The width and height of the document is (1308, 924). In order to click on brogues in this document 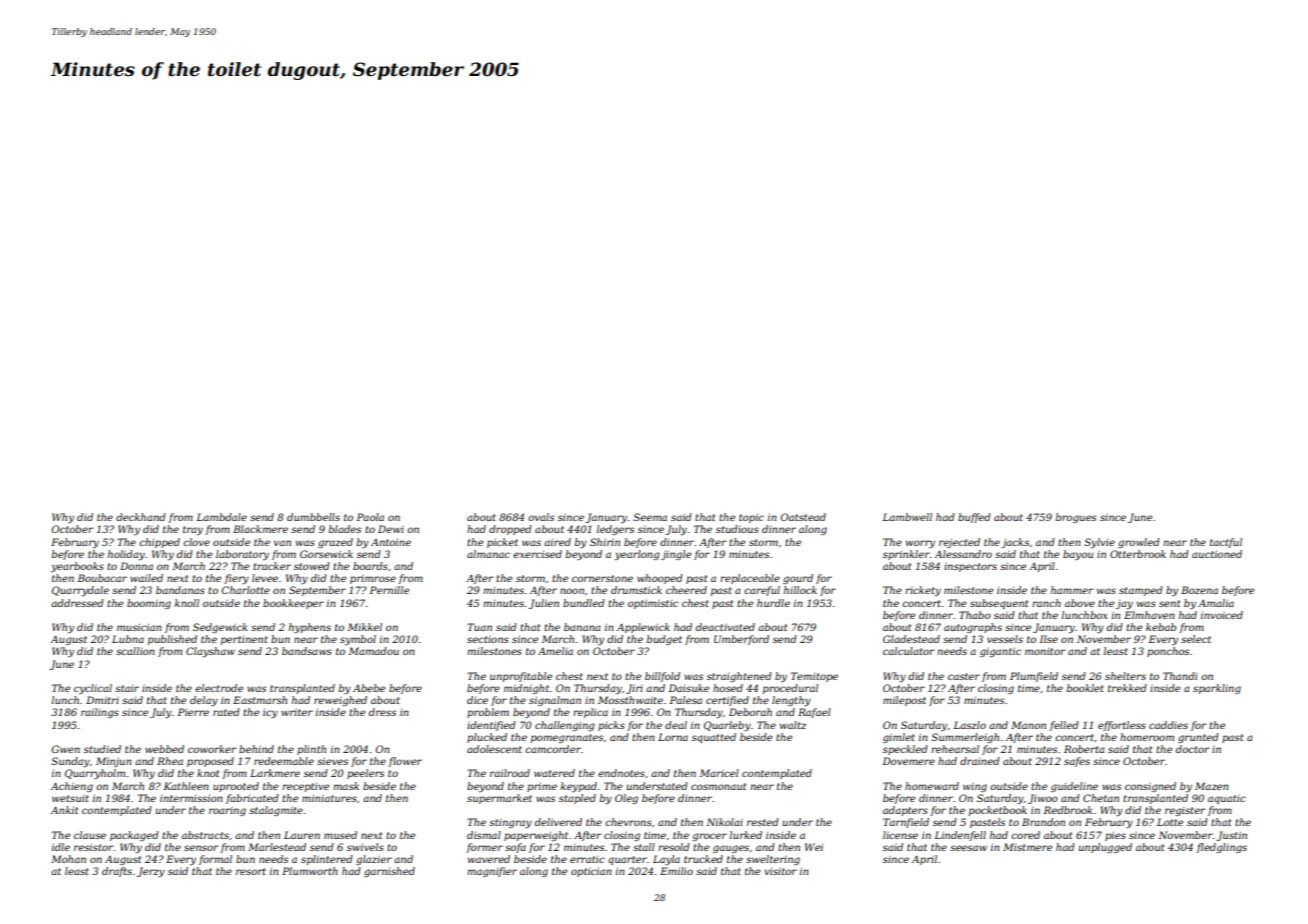, I will do `click(1076, 518)`.
